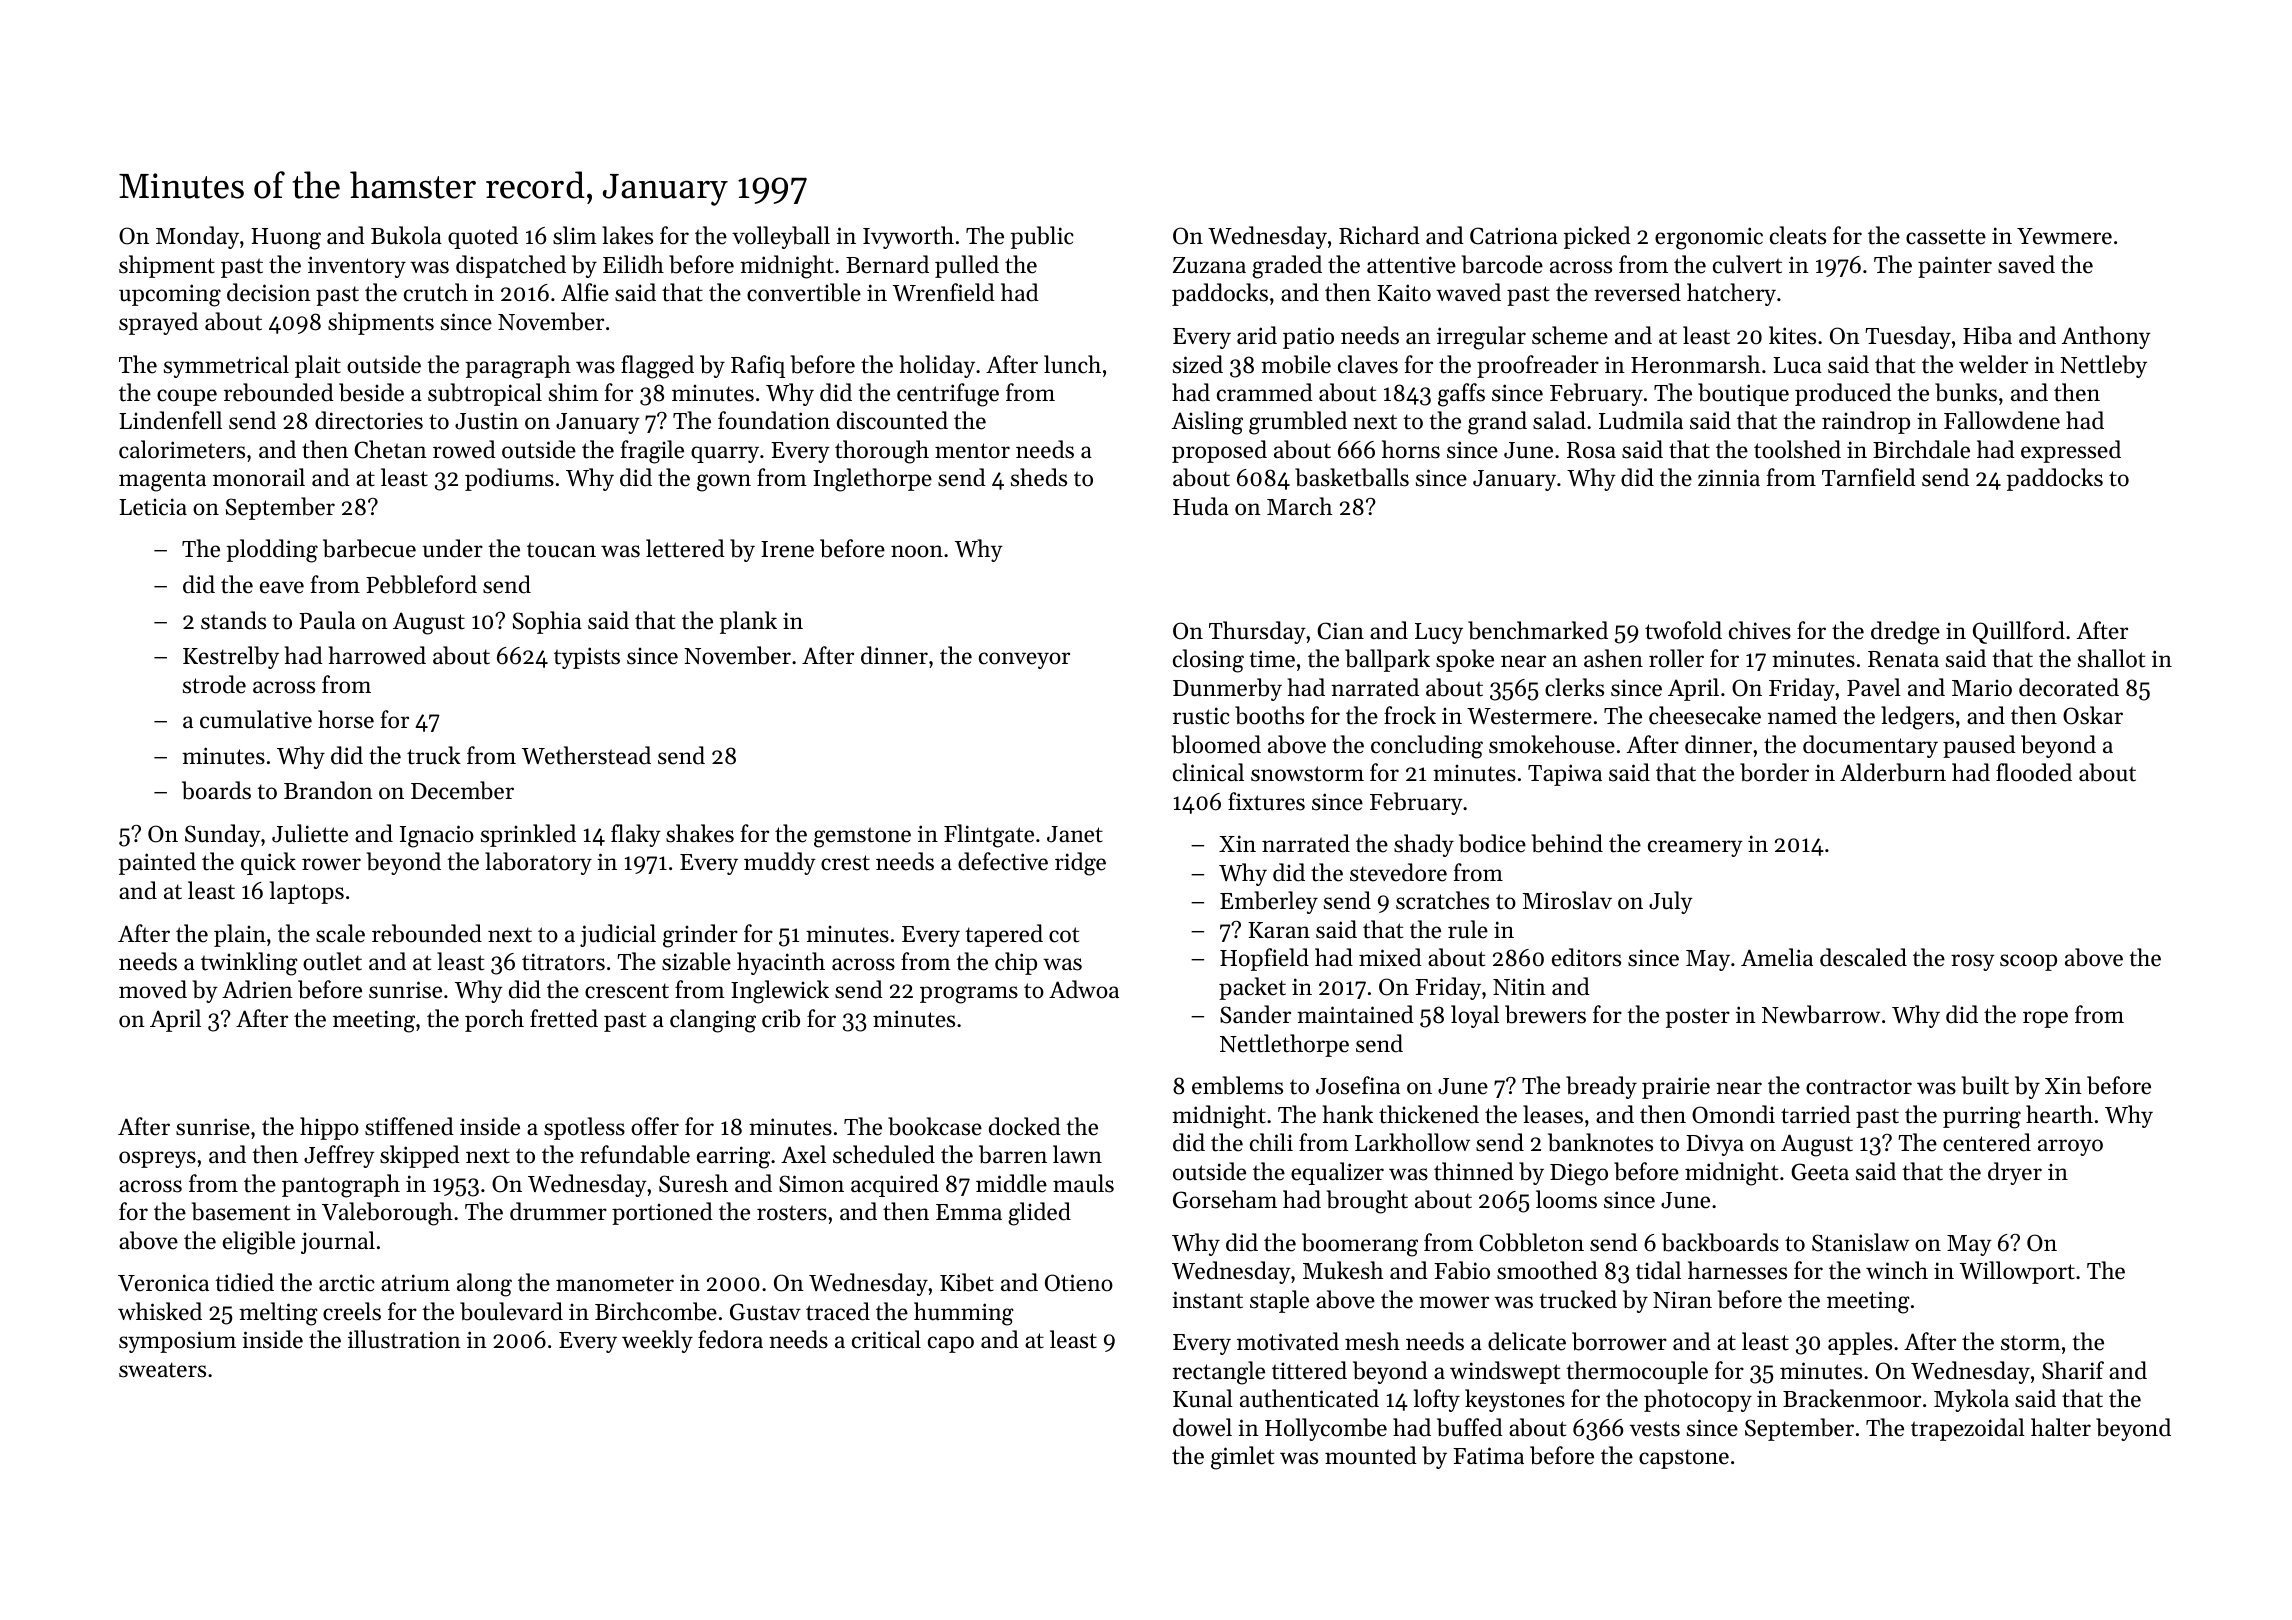 This image has height=1620, width=2292. I want to click on volleyball, so click(781, 237).
